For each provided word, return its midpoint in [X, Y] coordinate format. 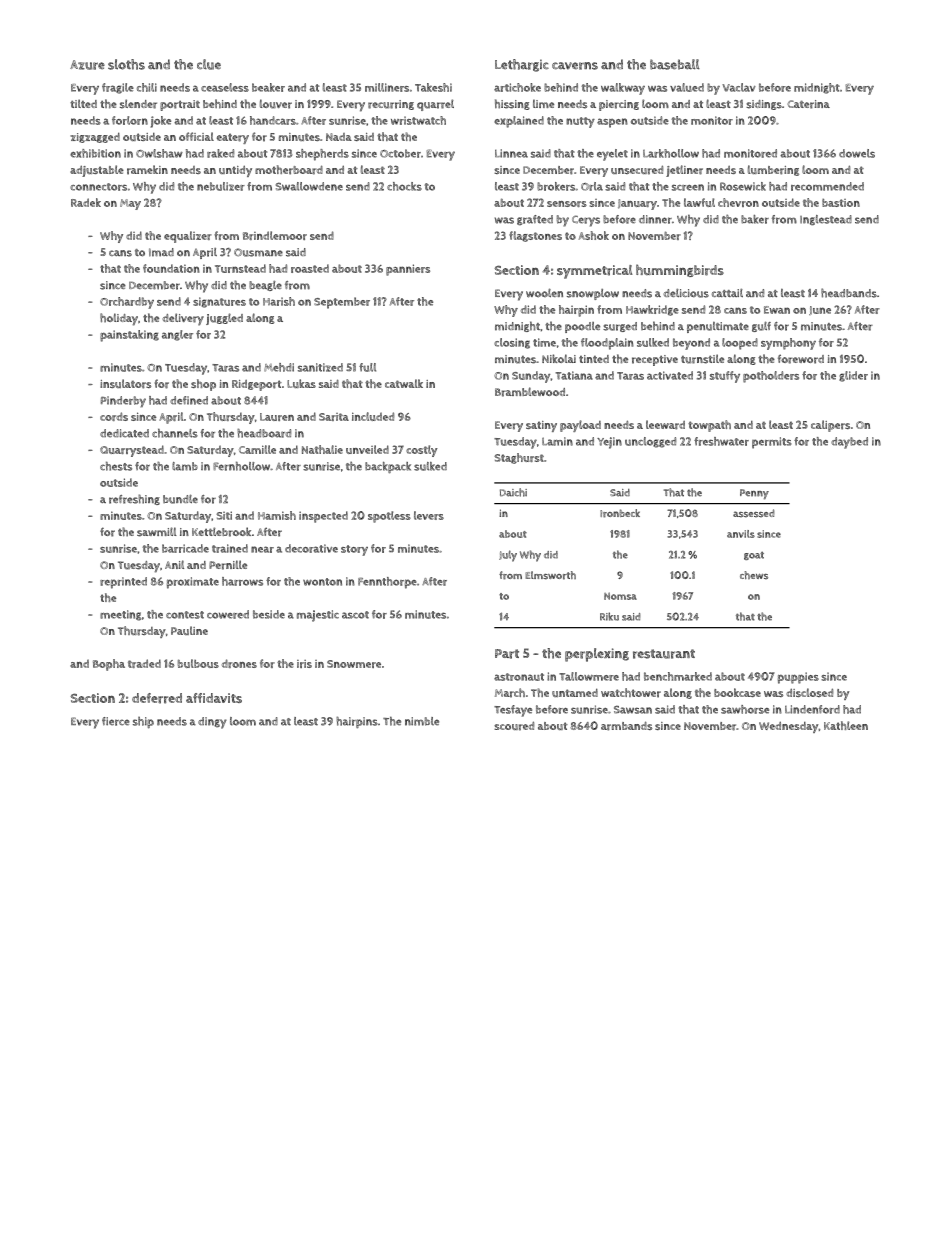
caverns [575, 66]
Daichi [513, 492]
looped [740, 344]
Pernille [228, 565]
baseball [675, 64]
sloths [126, 64]
